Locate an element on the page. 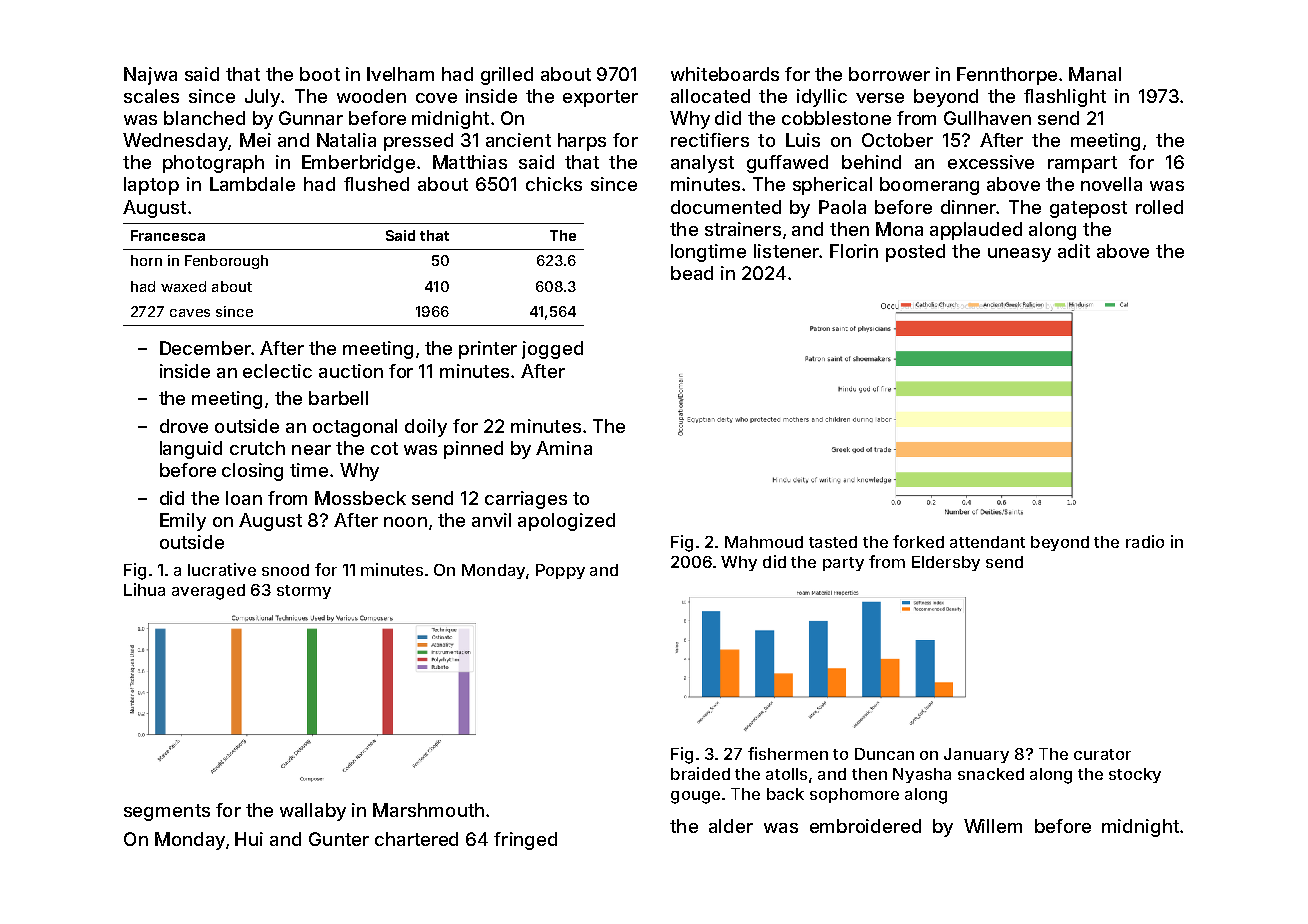  boomerang is located at coordinates (929, 186).
